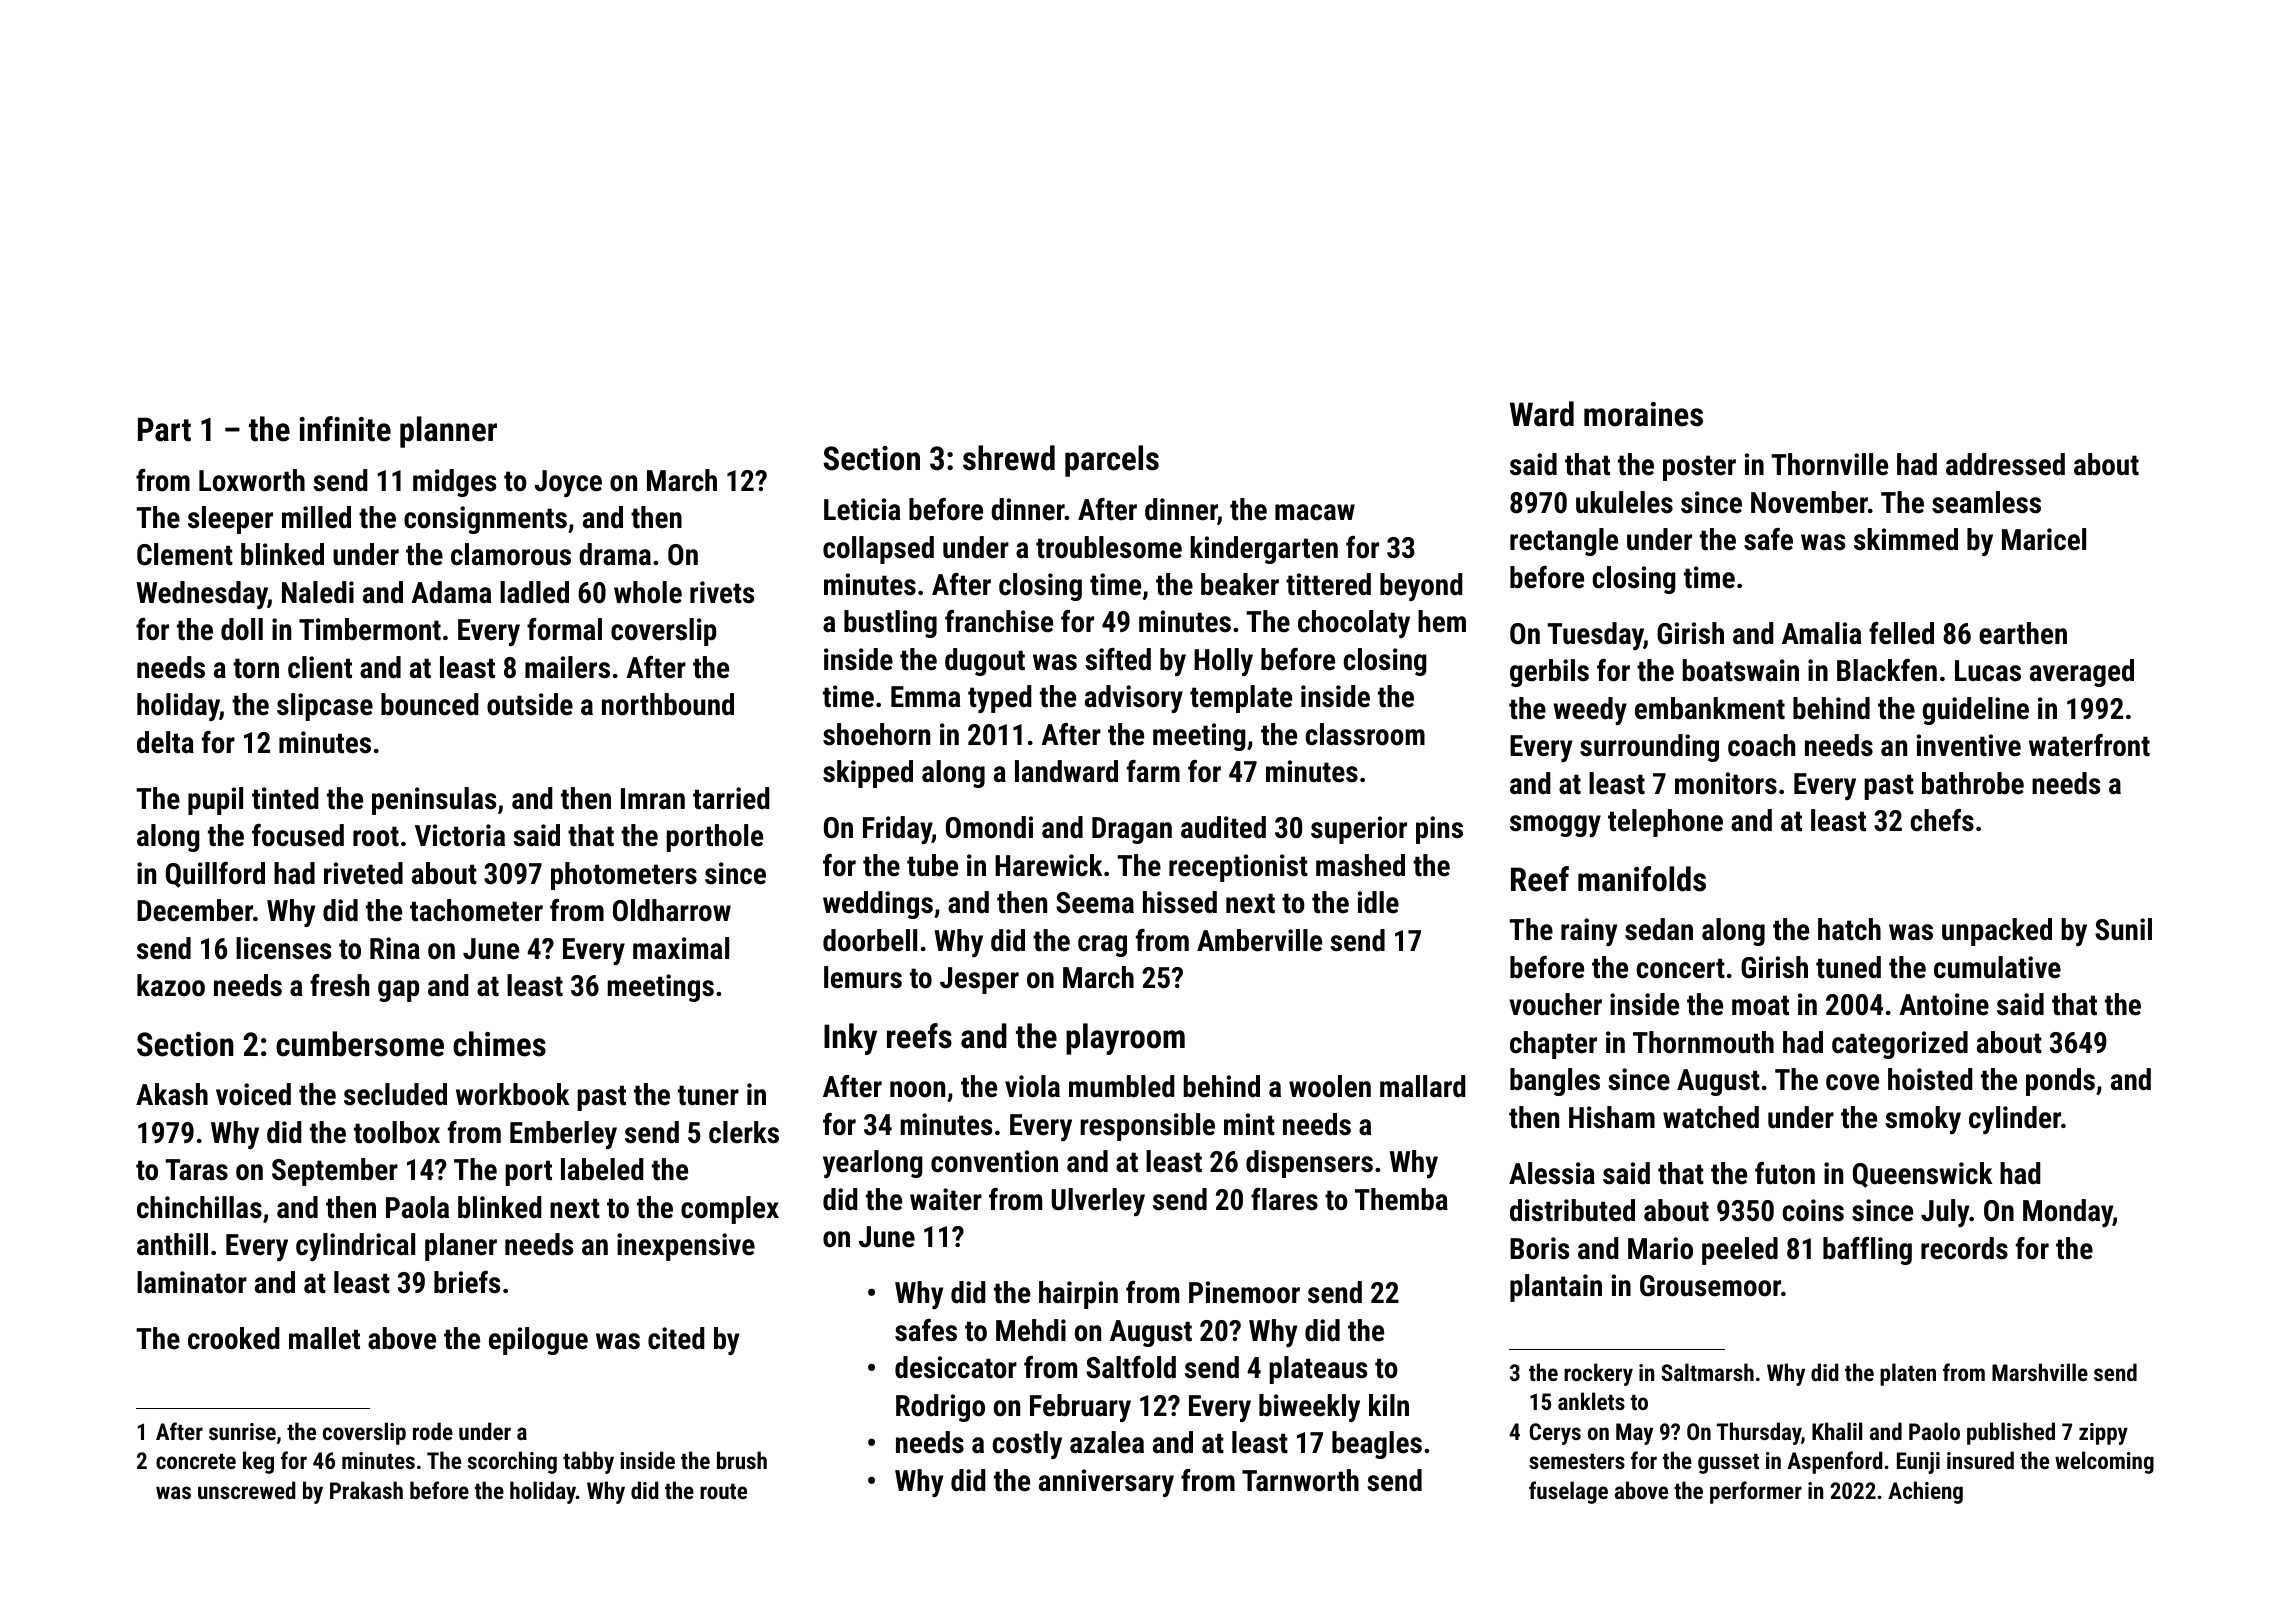 This page has height=1620, width=2292. What do you see at coordinates (1259, 940) in the page?
I see `Amberville` at bounding box center [1259, 940].
